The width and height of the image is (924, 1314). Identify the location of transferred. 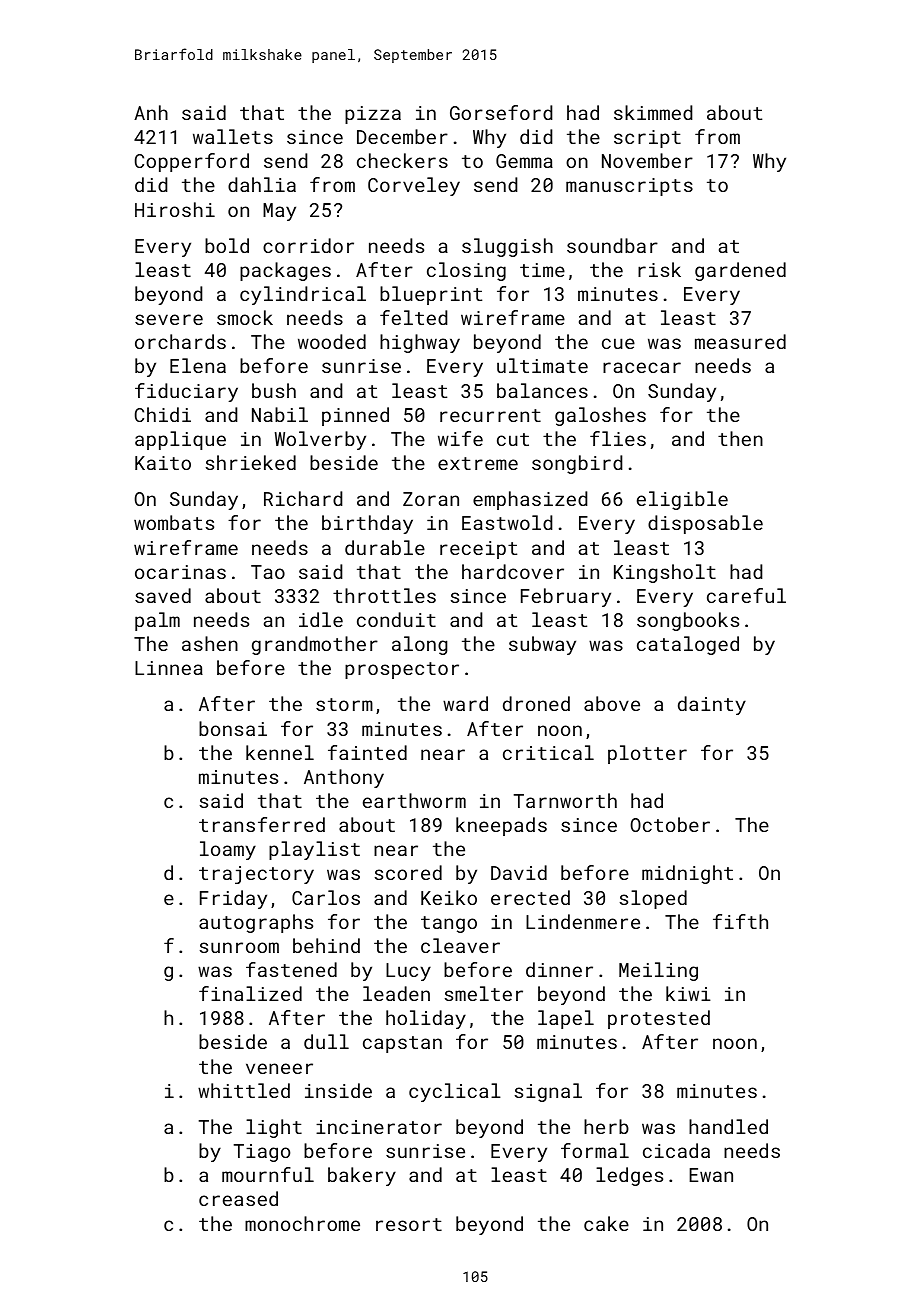
(262, 824).
